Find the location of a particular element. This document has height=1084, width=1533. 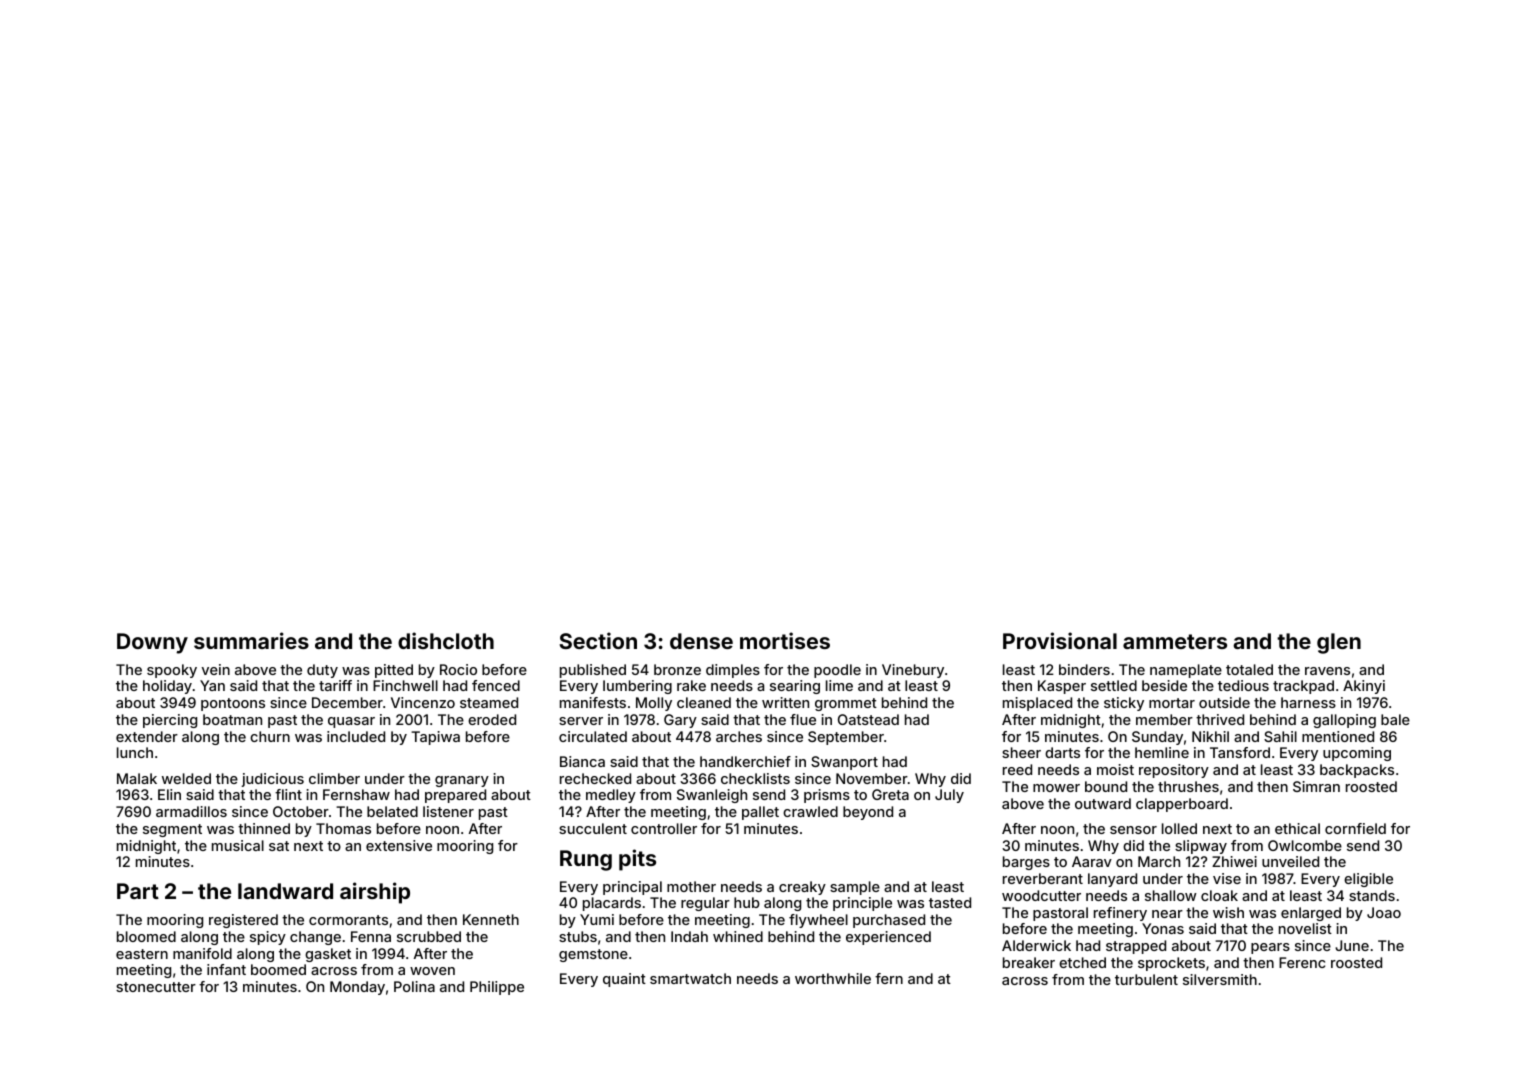

grommet is located at coordinates (846, 704).
